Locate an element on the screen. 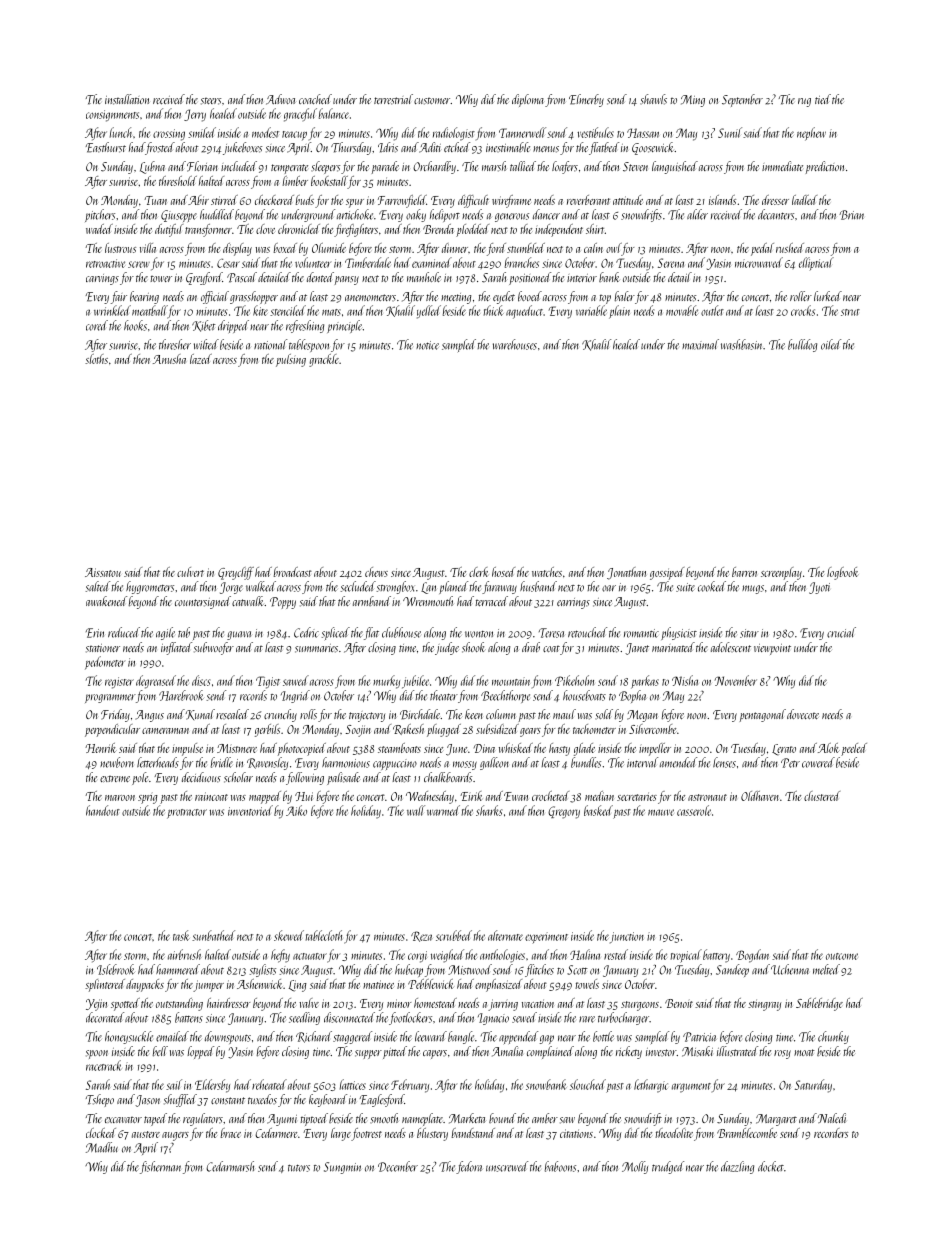 This screenshot has height=1233, width=952. threshold is located at coordinates (178, 181).
